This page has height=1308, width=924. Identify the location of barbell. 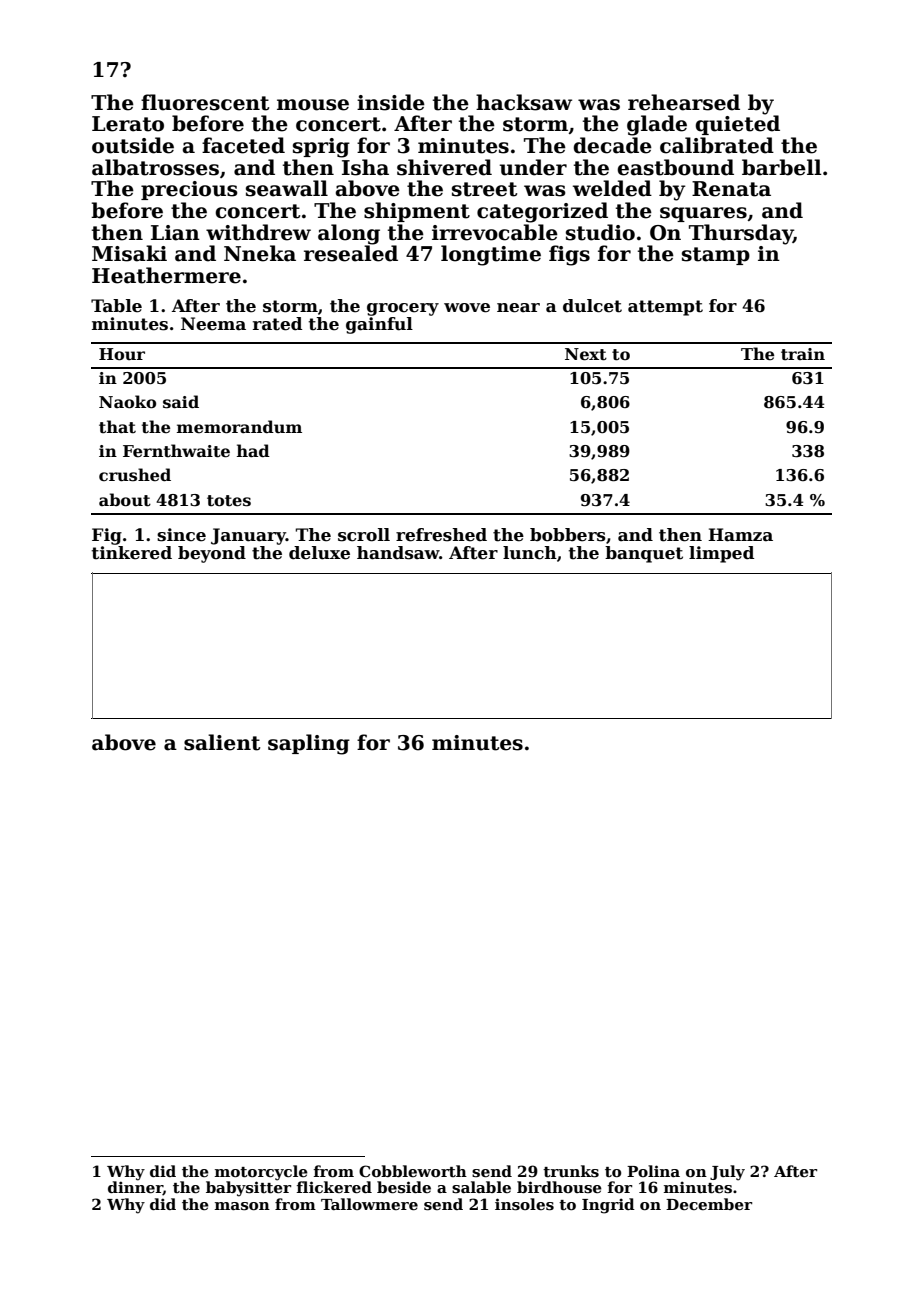
(782, 167).
